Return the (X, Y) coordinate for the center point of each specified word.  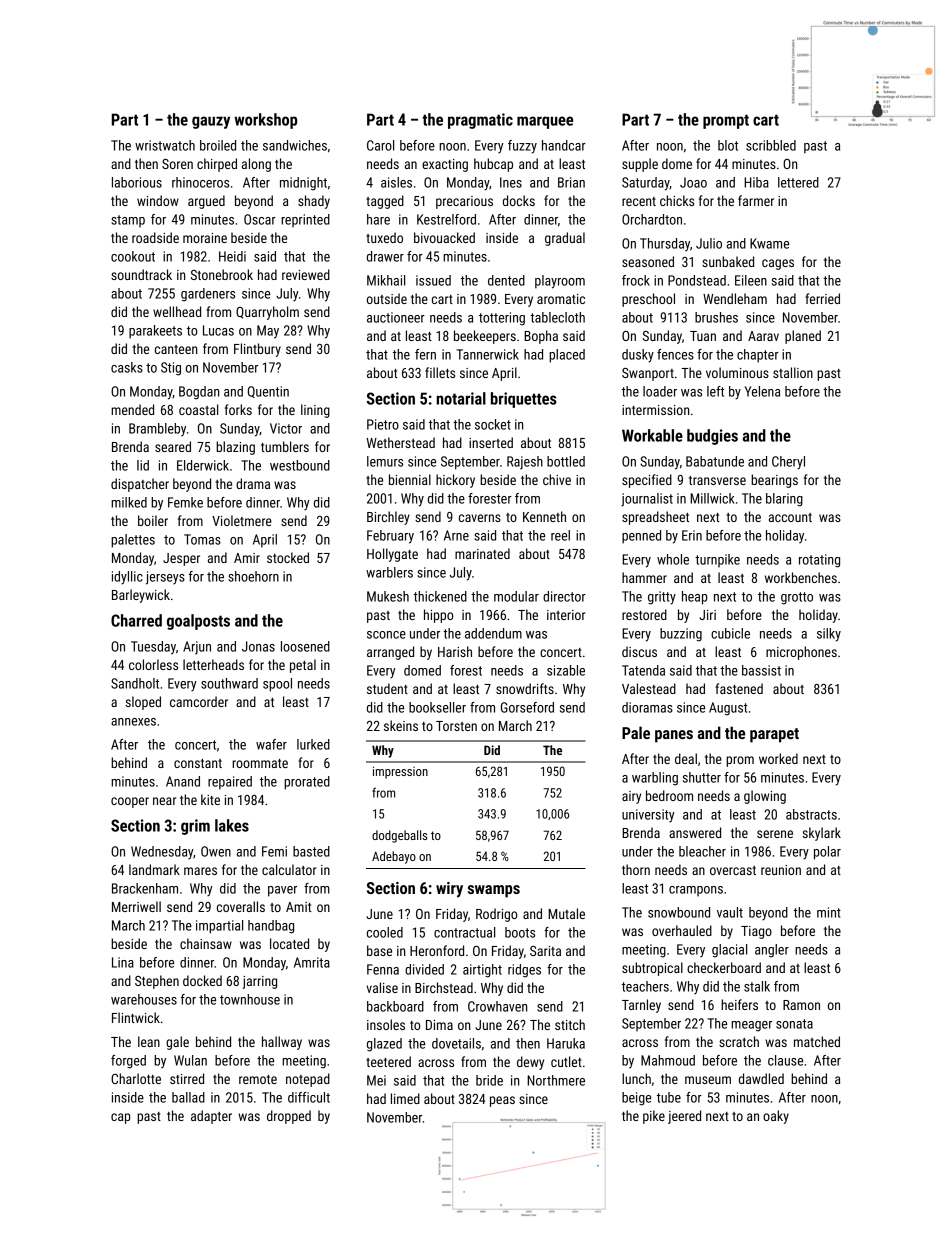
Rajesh (525, 463)
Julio (709, 243)
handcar (564, 145)
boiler (153, 520)
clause (785, 1060)
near (164, 801)
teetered (388, 1061)
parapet (774, 735)
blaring (784, 500)
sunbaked (728, 261)
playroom (560, 282)
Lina (123, 962)
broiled (218, 145)
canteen (176, 349)
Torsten (456, 726)
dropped (289, 1117)
